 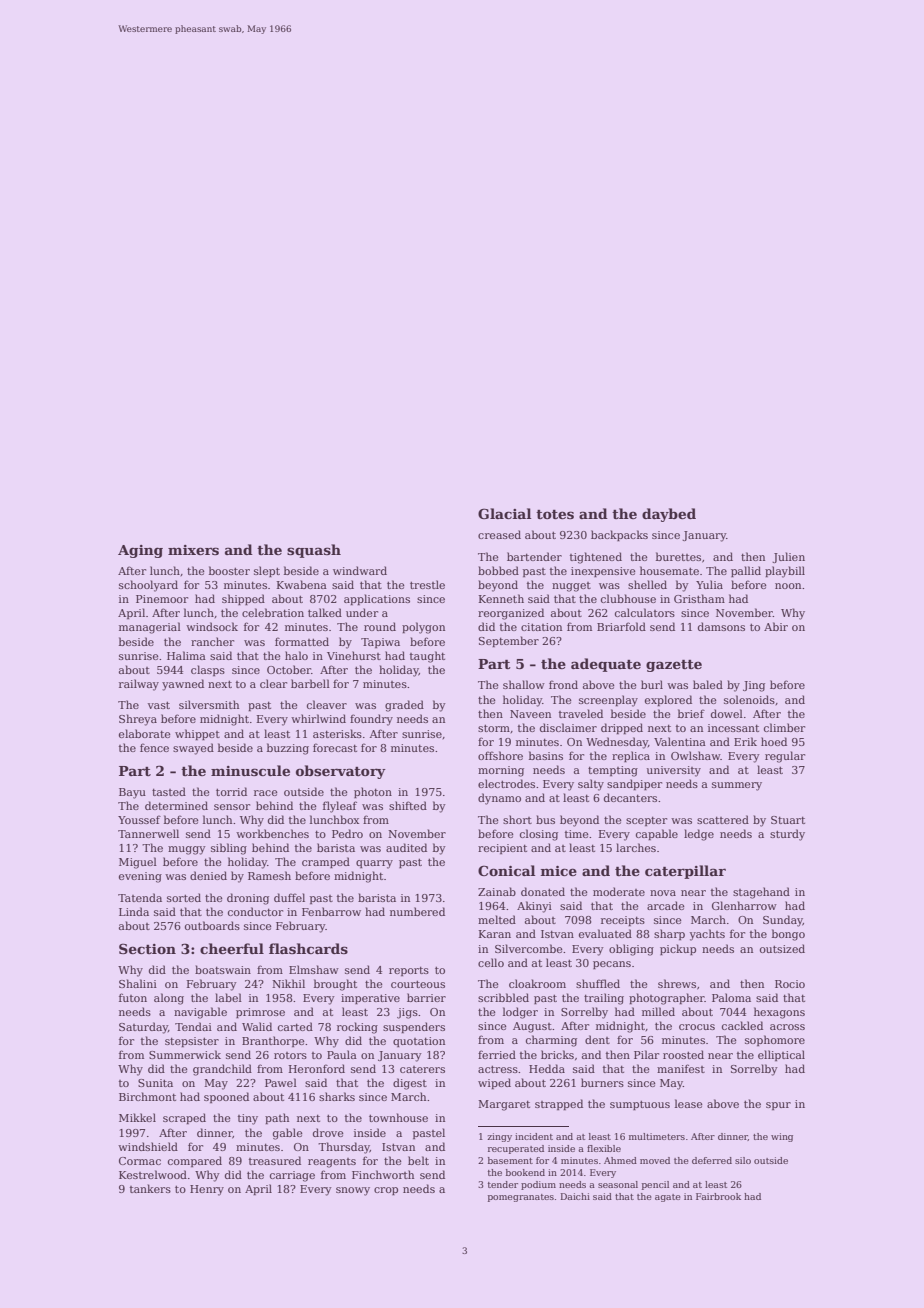 I want to click on sturdy, so click(x=787, y=835).
